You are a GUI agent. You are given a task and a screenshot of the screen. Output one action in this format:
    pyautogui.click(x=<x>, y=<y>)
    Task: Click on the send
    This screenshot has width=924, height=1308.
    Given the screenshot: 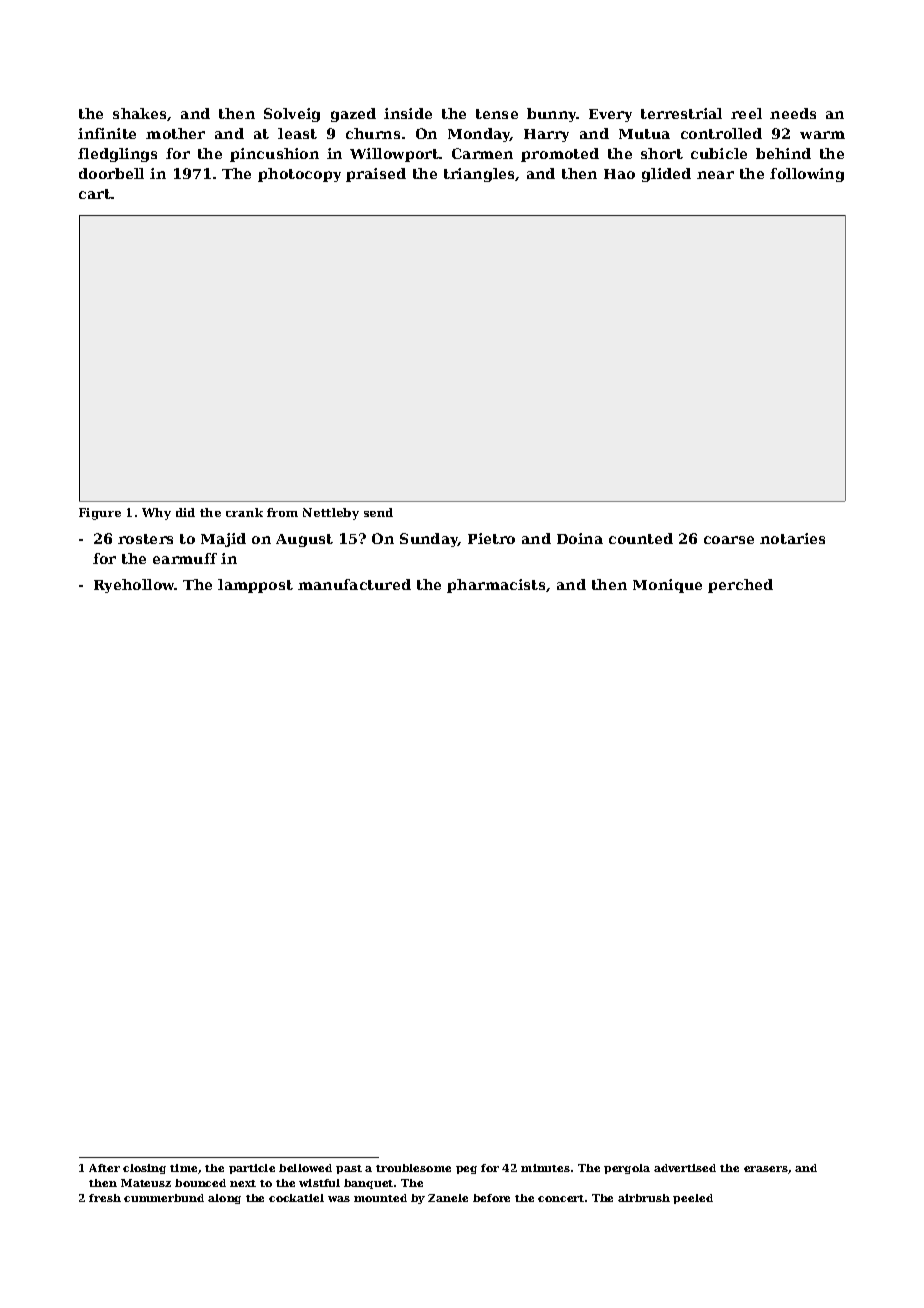 What is the action you would take?
    pyautogui.click(x=378, y=512)
